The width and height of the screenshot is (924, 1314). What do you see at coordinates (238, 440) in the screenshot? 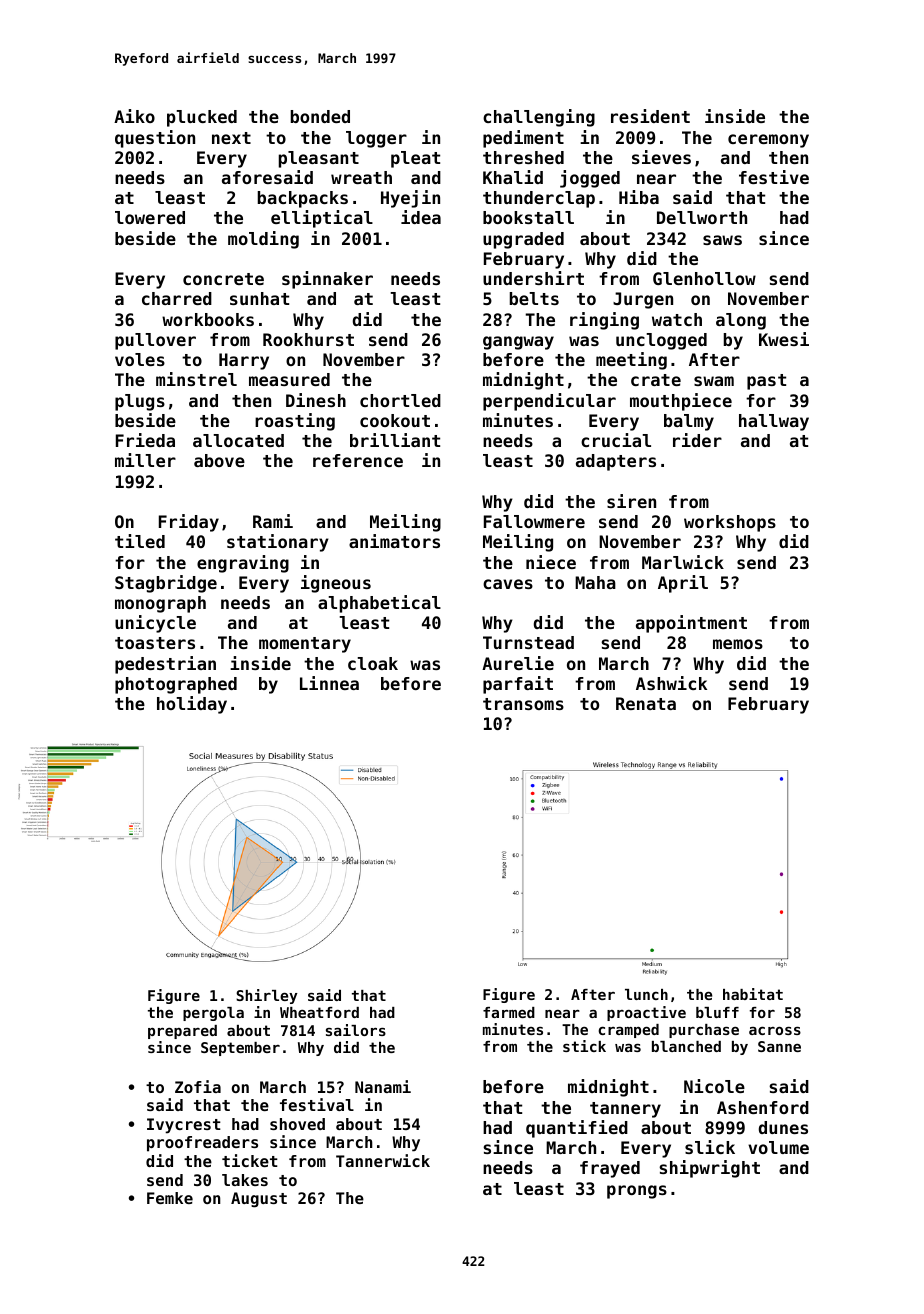
I see `allocated` at bounding box center [238, 440].
